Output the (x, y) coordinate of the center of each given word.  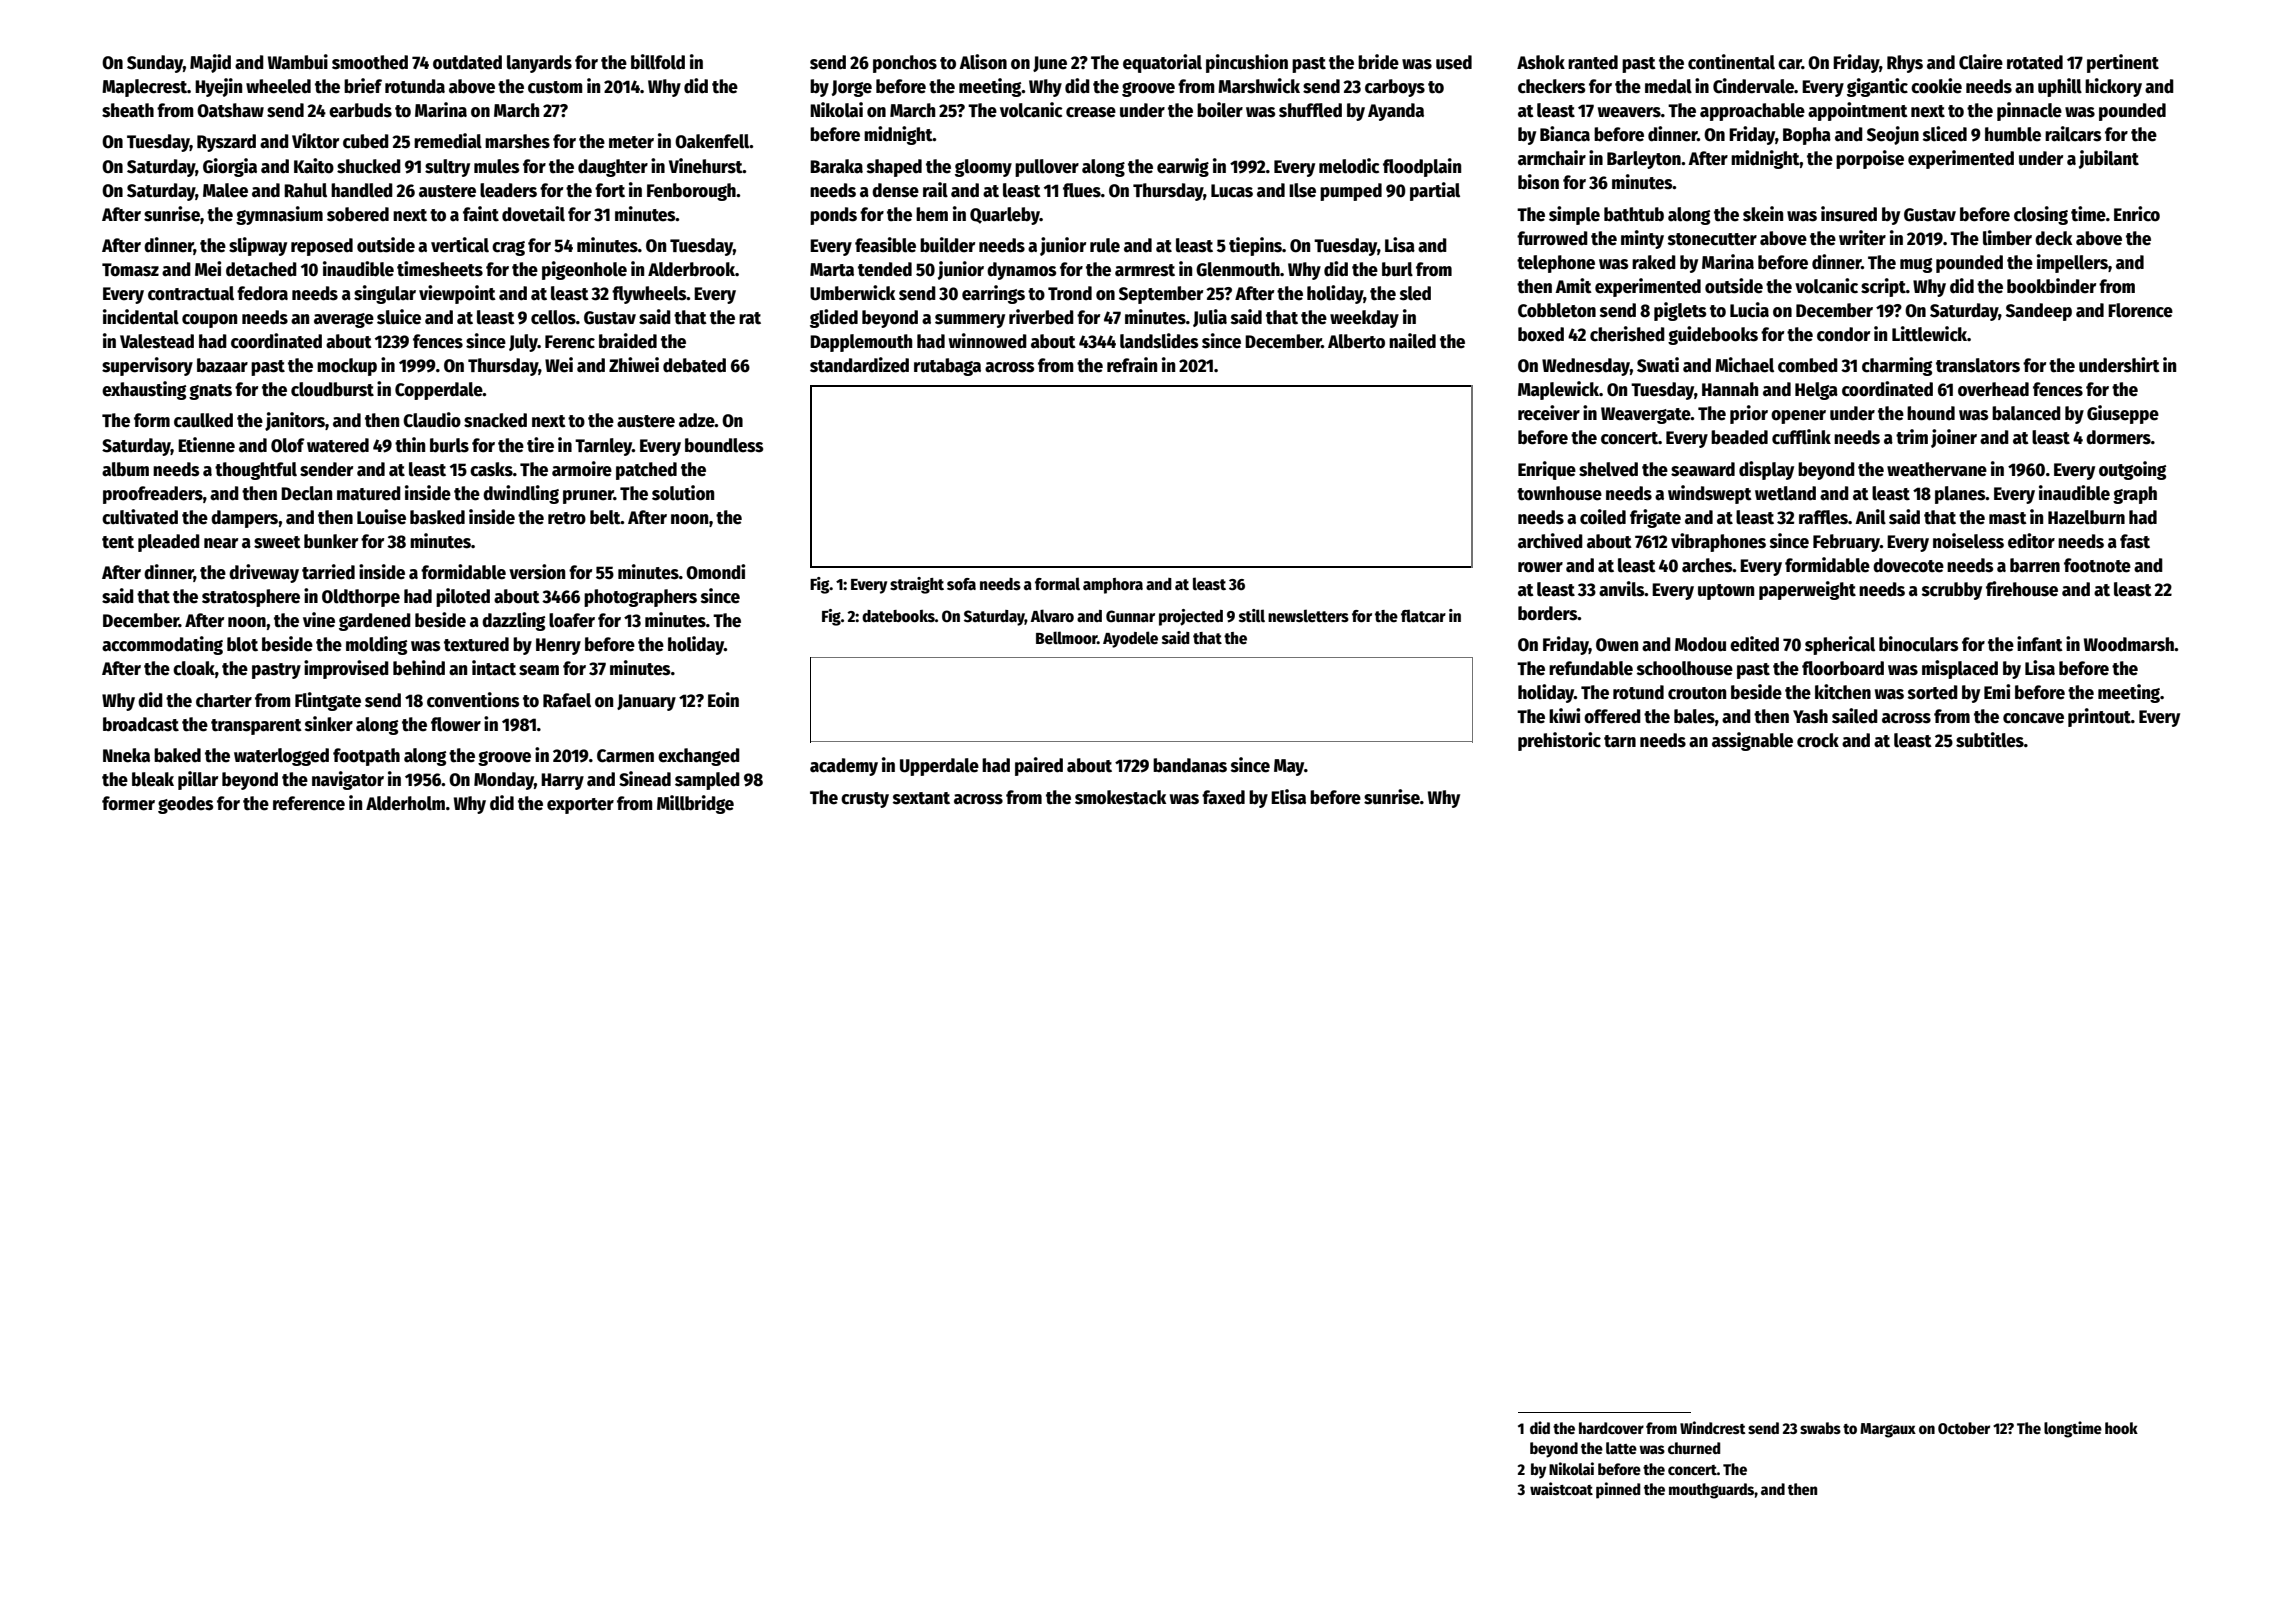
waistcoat (1561, 1488)
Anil (1870, 517)
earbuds (360, 110)
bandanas (1190, 765)
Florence (2140, 310)
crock (1818, 740)
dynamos (1021, 271)
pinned (1618, 1490)
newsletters (1308, 615)
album (125, 469)
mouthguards (1711, 1491)
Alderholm (405, 803)
